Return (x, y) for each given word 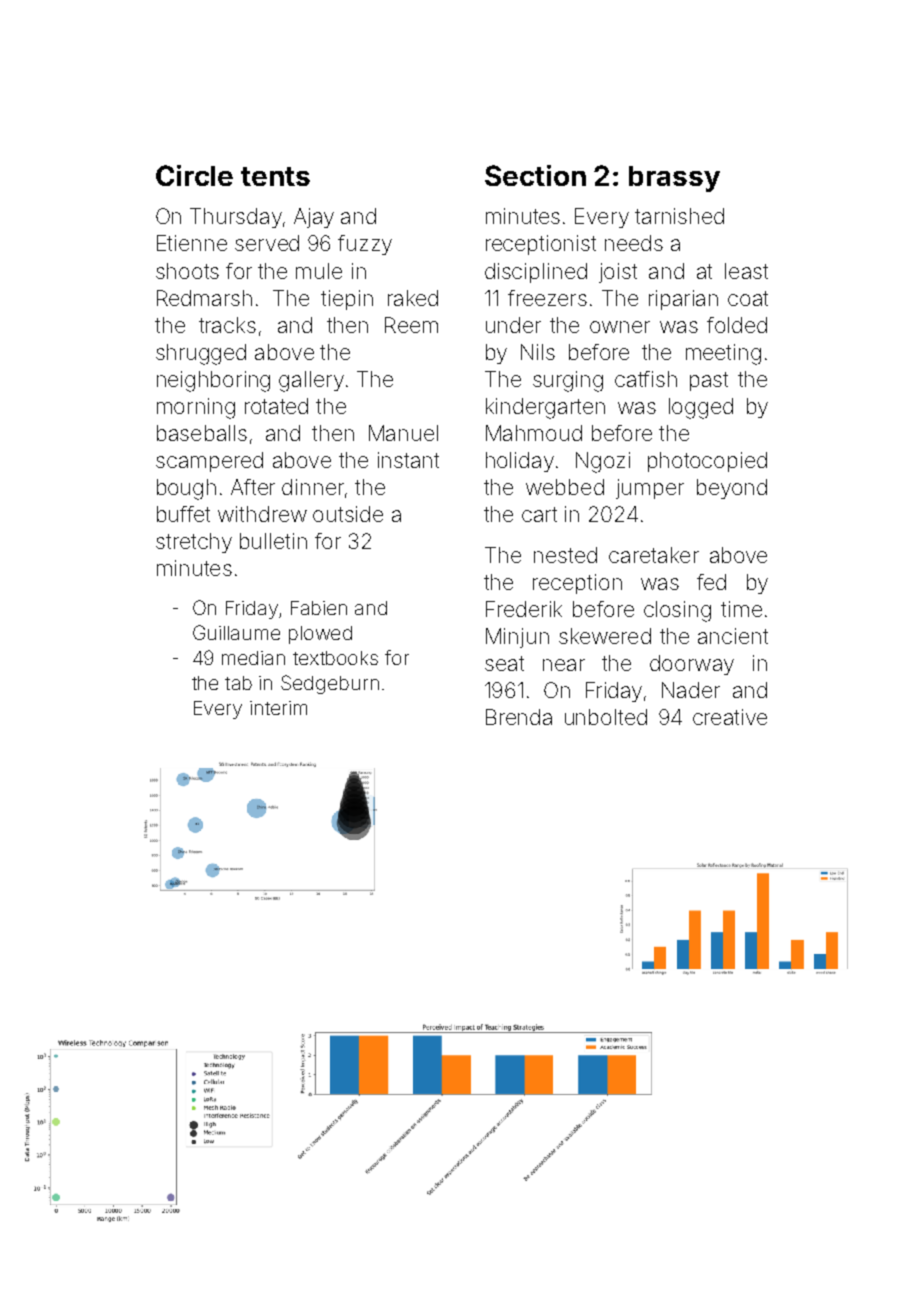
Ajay (314, 218)
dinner (313, 487)
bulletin (273, 541)
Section (535, 175)
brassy (674, 179)
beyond (732, 489)
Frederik (524, 609)
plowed (320, 635)
